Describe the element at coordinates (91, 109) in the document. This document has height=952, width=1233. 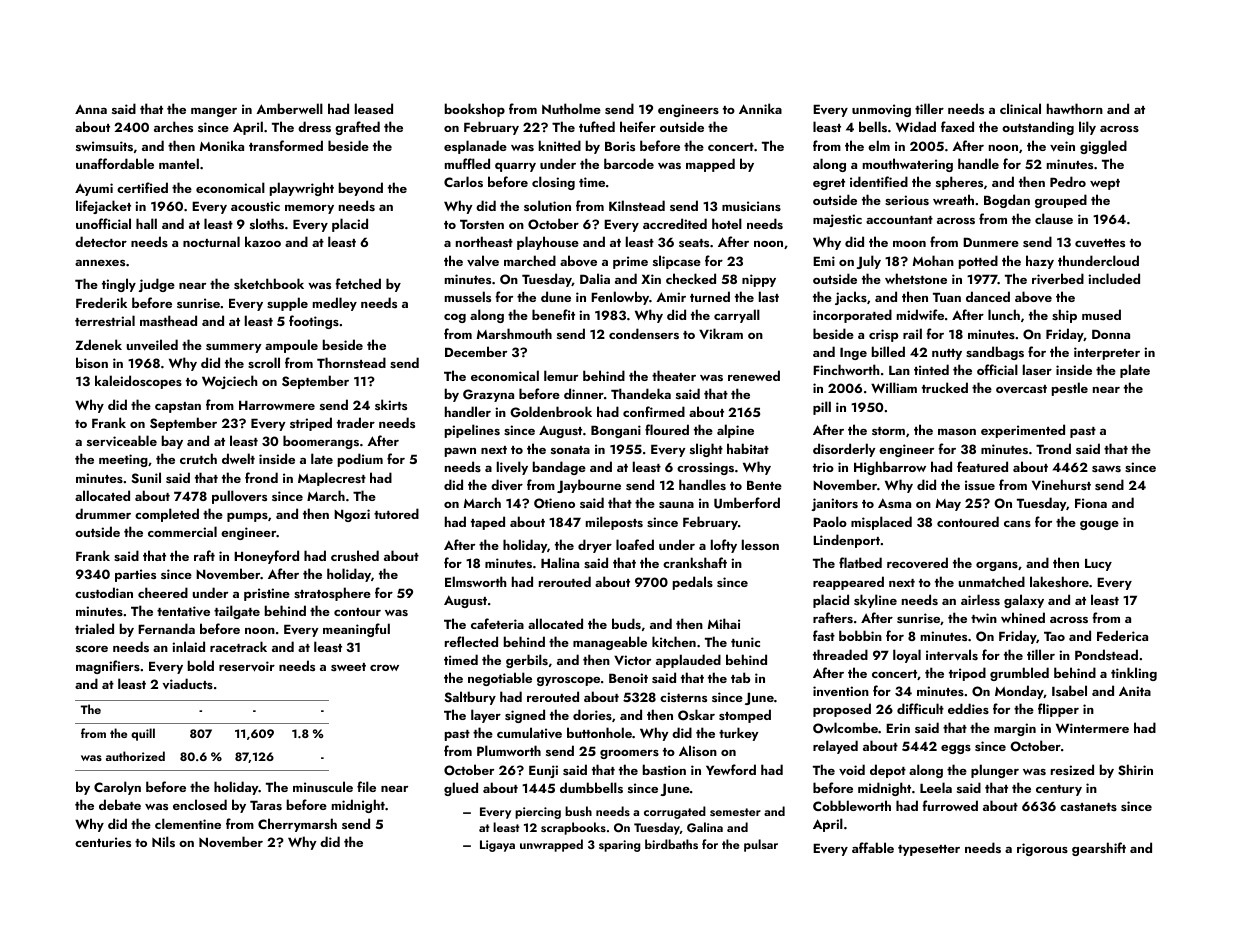
I see `Anna` at that location.
